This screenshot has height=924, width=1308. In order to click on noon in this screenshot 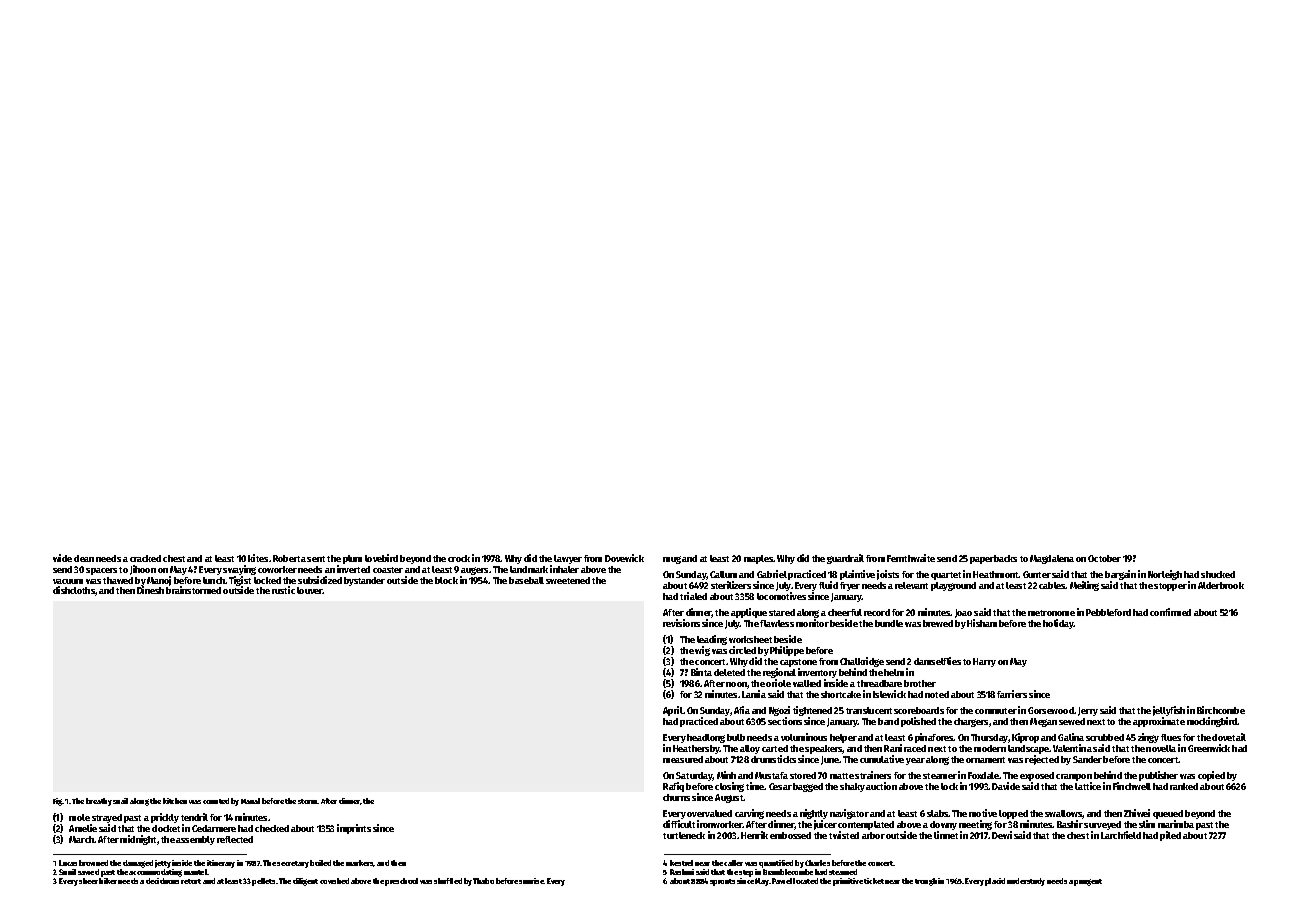, I will do `click(736, 684)`.
